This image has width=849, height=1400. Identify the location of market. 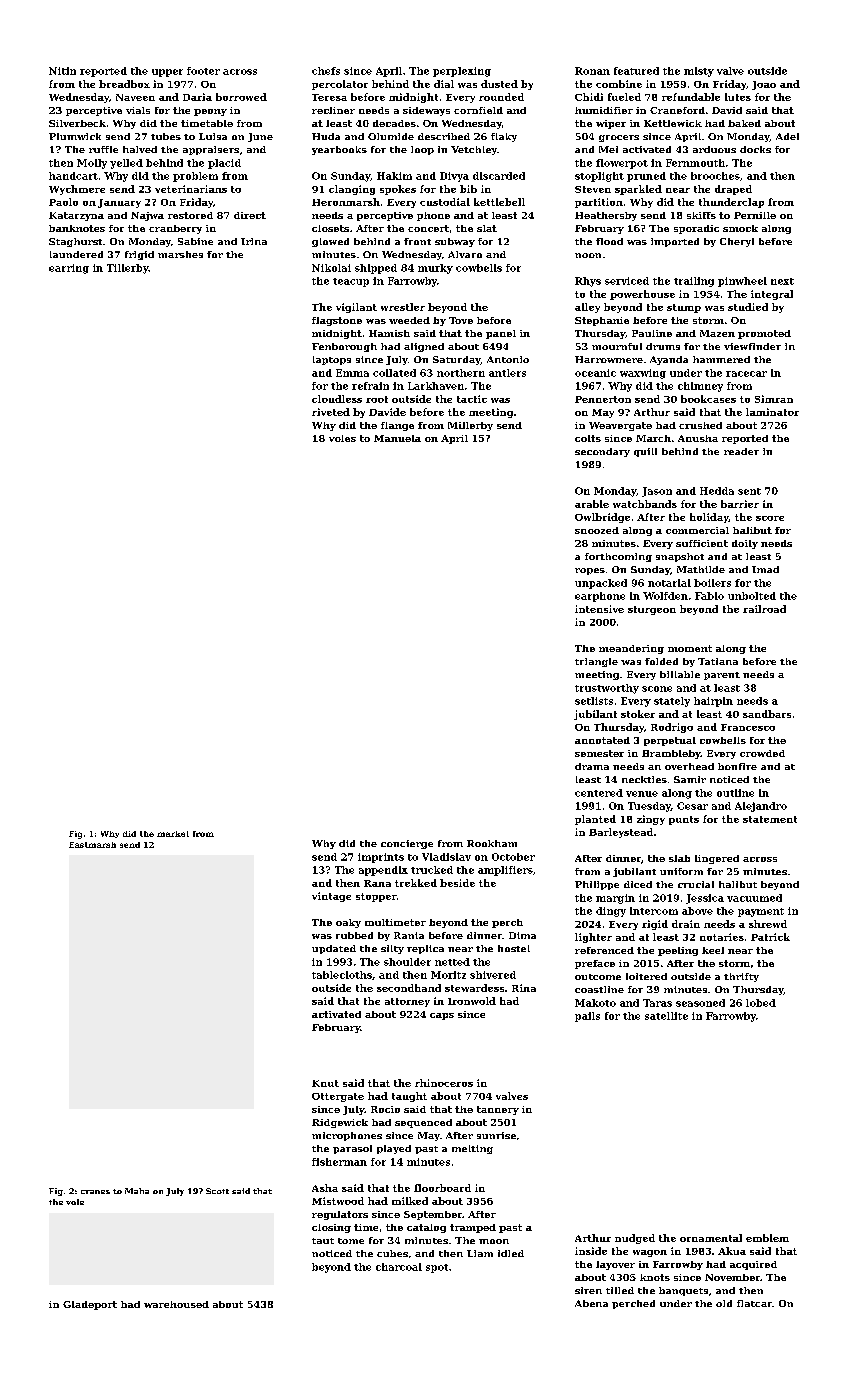
(173, 834).
